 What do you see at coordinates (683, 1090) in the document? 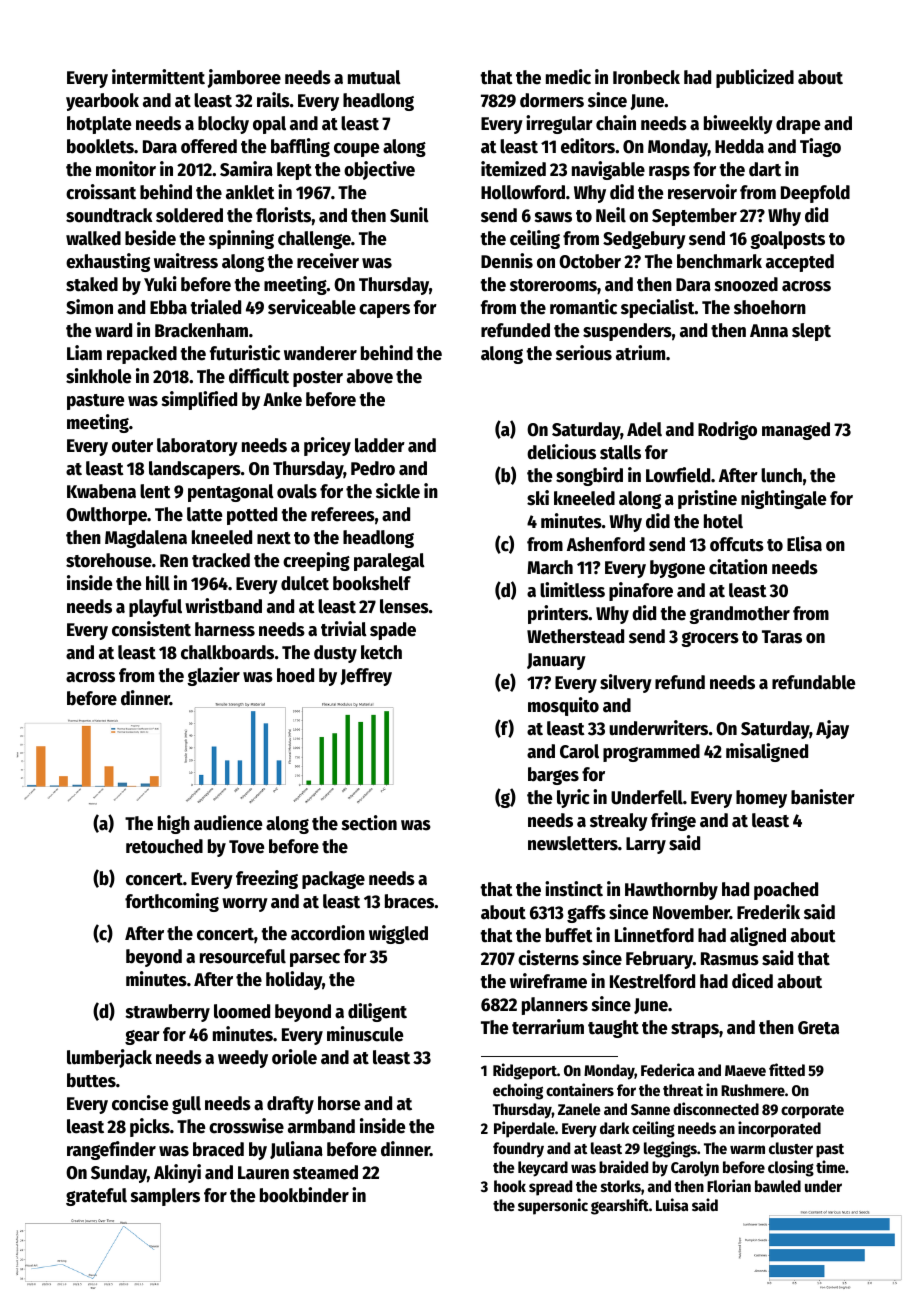
I see `threat` at bounding box center [683, 1090].
